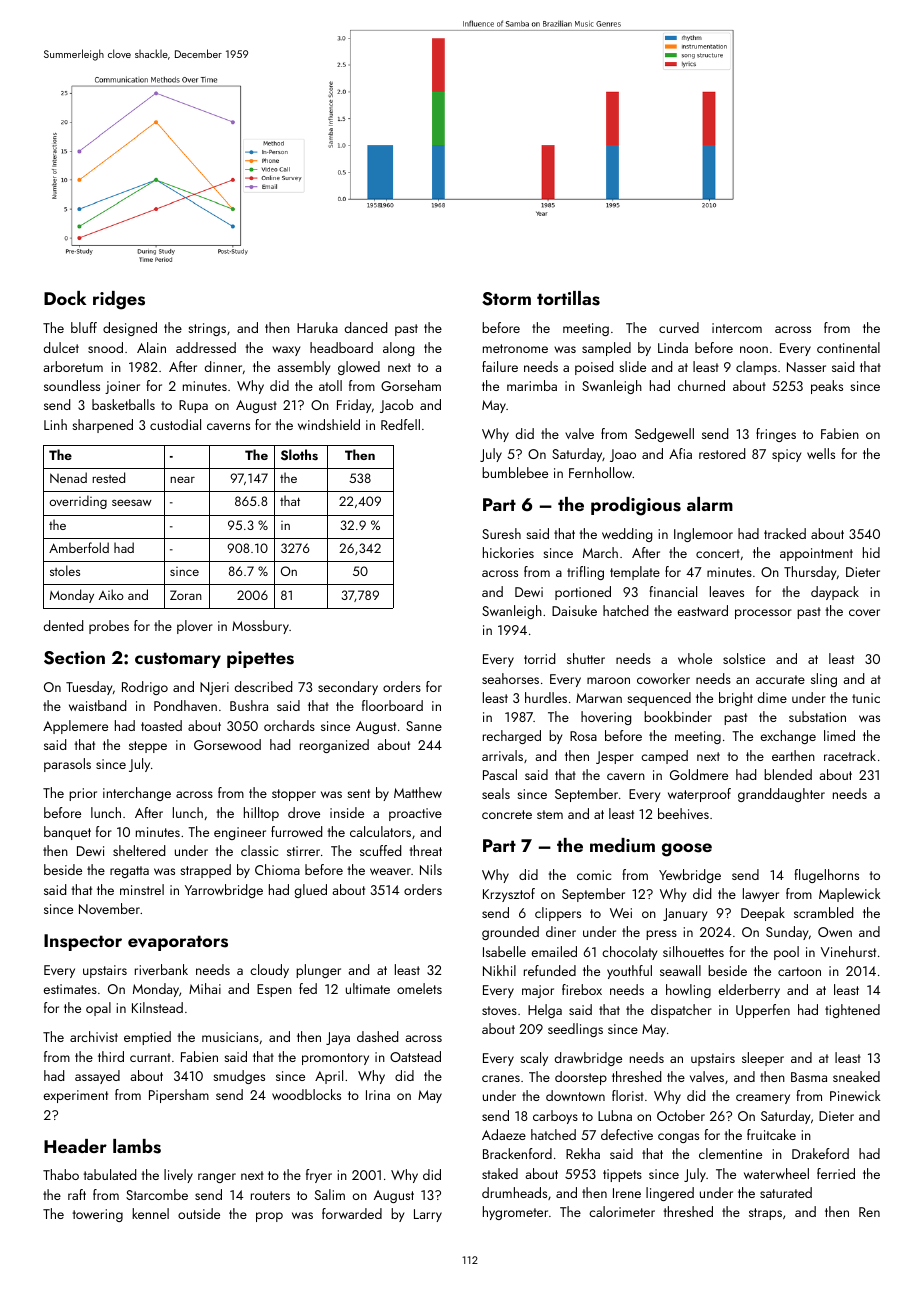  What do you see at coordinates (532, 385) in the document?
I see `marimba` at bounding box center [532, 385].
